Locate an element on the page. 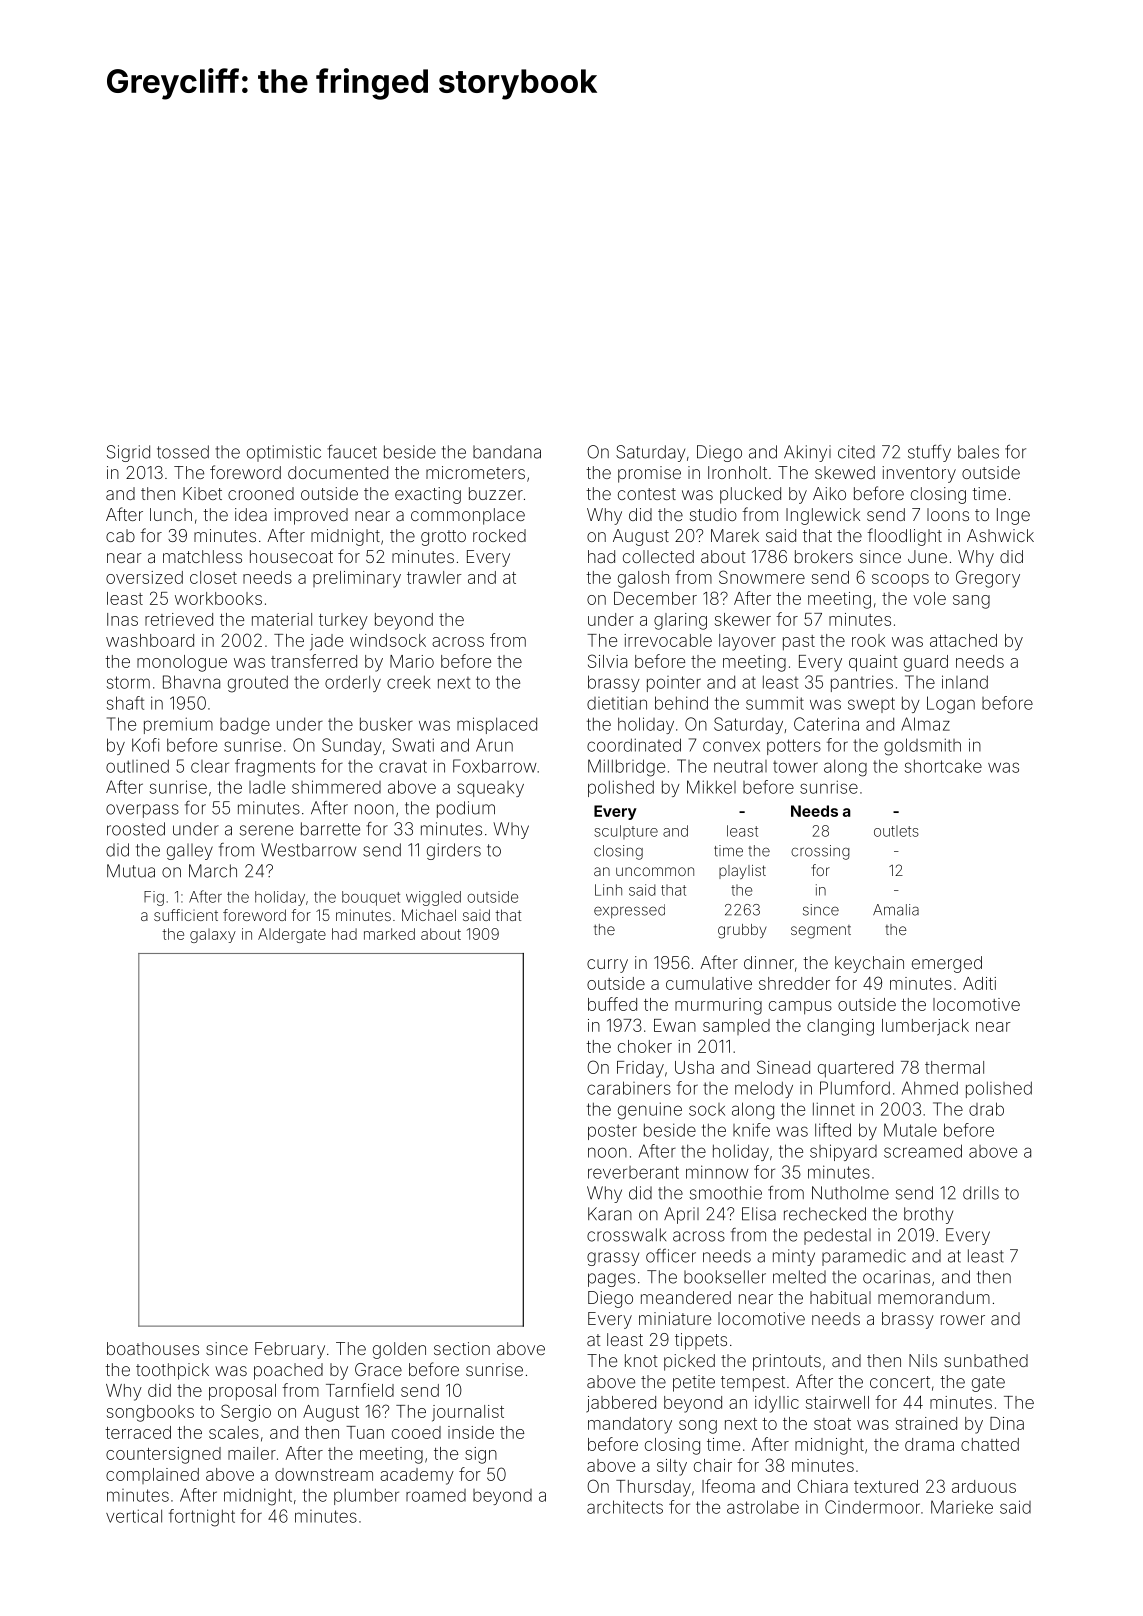 The image size is (1143, 1616). printouts is located at coordinates (787, 1362).
